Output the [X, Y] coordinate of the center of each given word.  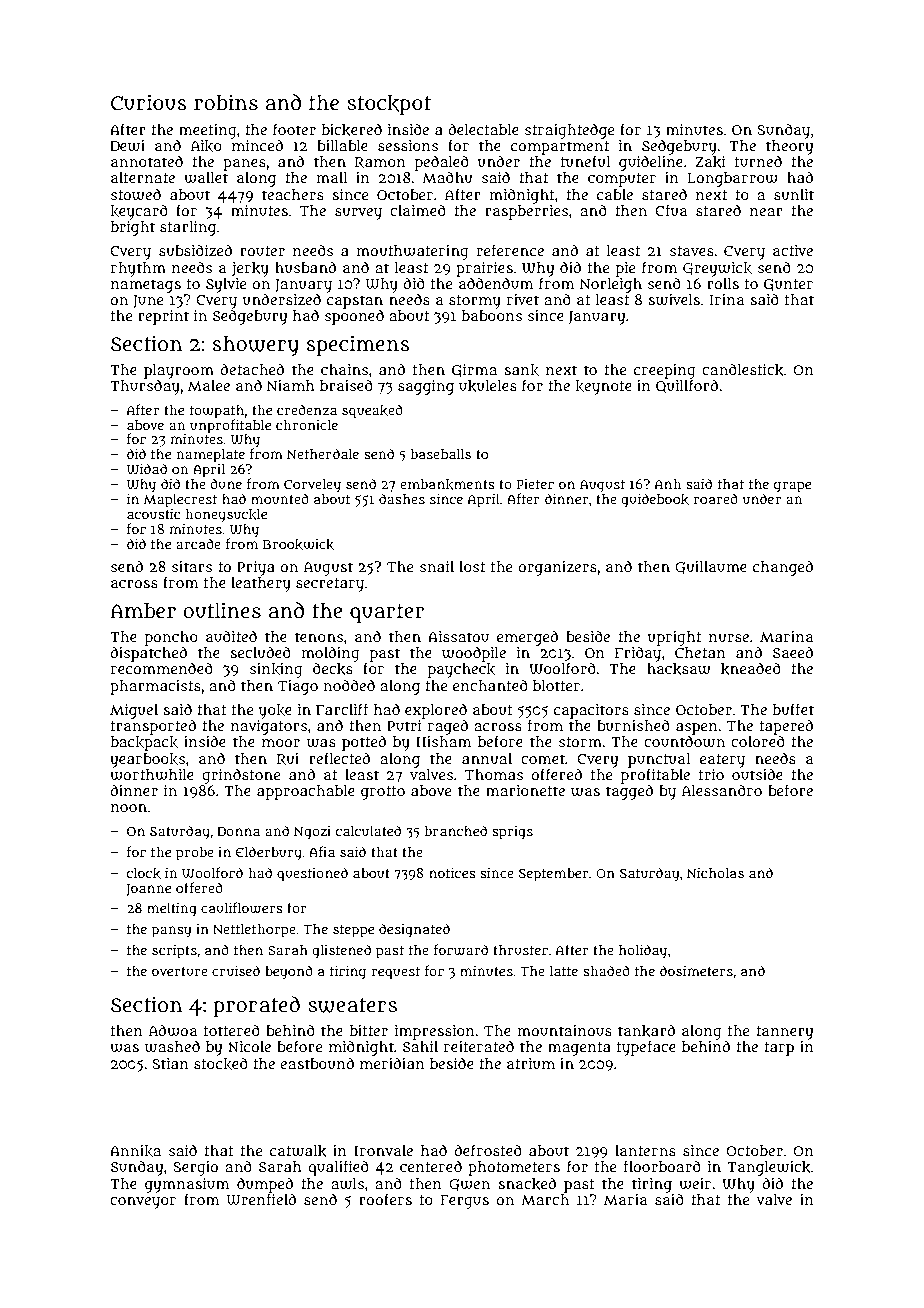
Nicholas [715, 872]
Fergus [464, 1202]
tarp [779, 1049]
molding [330, 654]
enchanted [490, 685]
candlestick [743, 369]
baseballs [441, 453]
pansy [171, 932]
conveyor [143, 1203]
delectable [483, 129]
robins [226, 102]
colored [758, 741]
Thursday [145, 387]
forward [461, 950]
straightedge [569, 131]
